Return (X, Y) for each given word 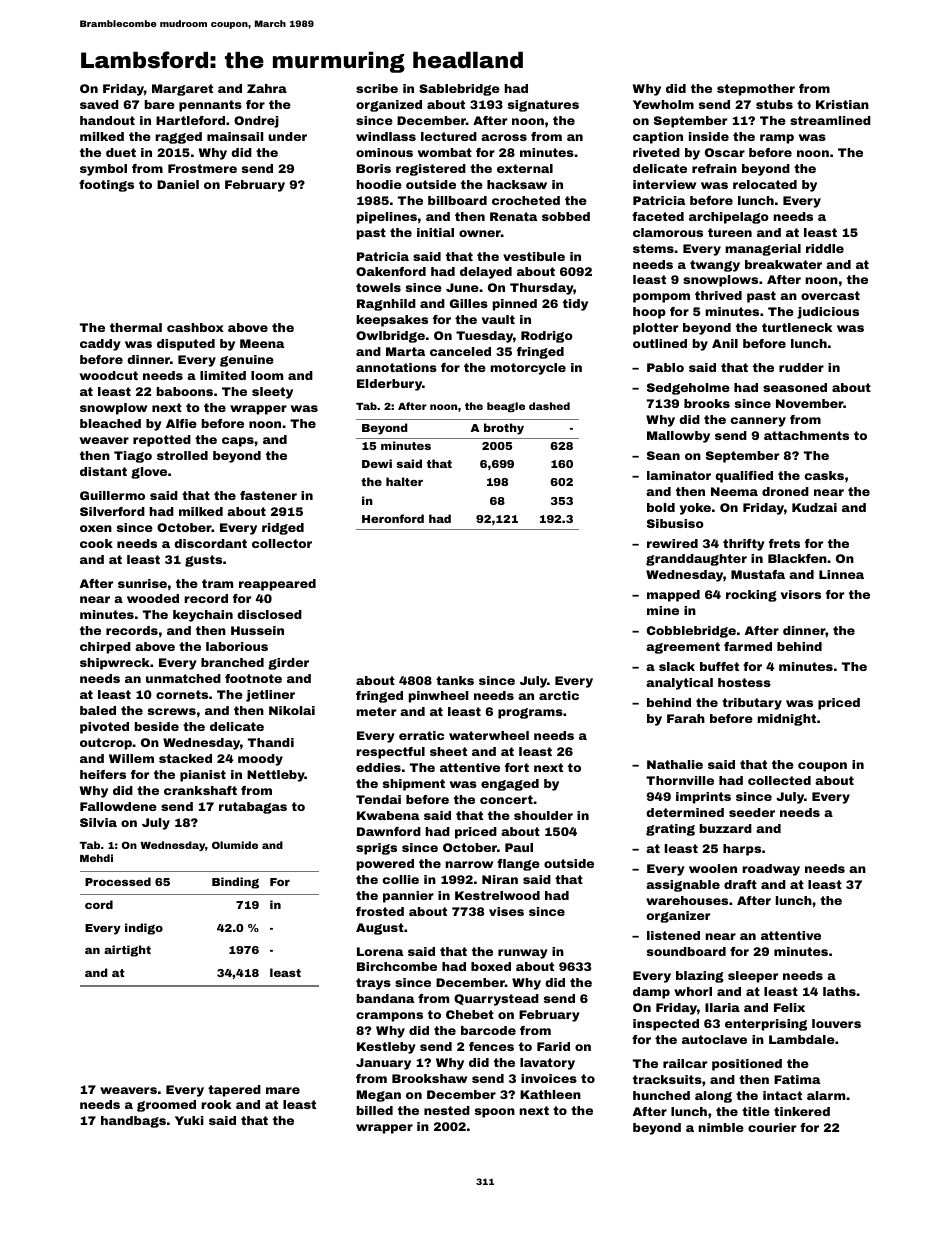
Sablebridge (459, 90)
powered (385, 865)
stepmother (756, 90)
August (380, 929)
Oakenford (391, 271)
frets (784, 543)
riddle (825, 248)
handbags (133, 1122)
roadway (771, 870)
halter (404, 481)
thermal (136, 327)
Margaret (182, 90)
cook (96, 543)
